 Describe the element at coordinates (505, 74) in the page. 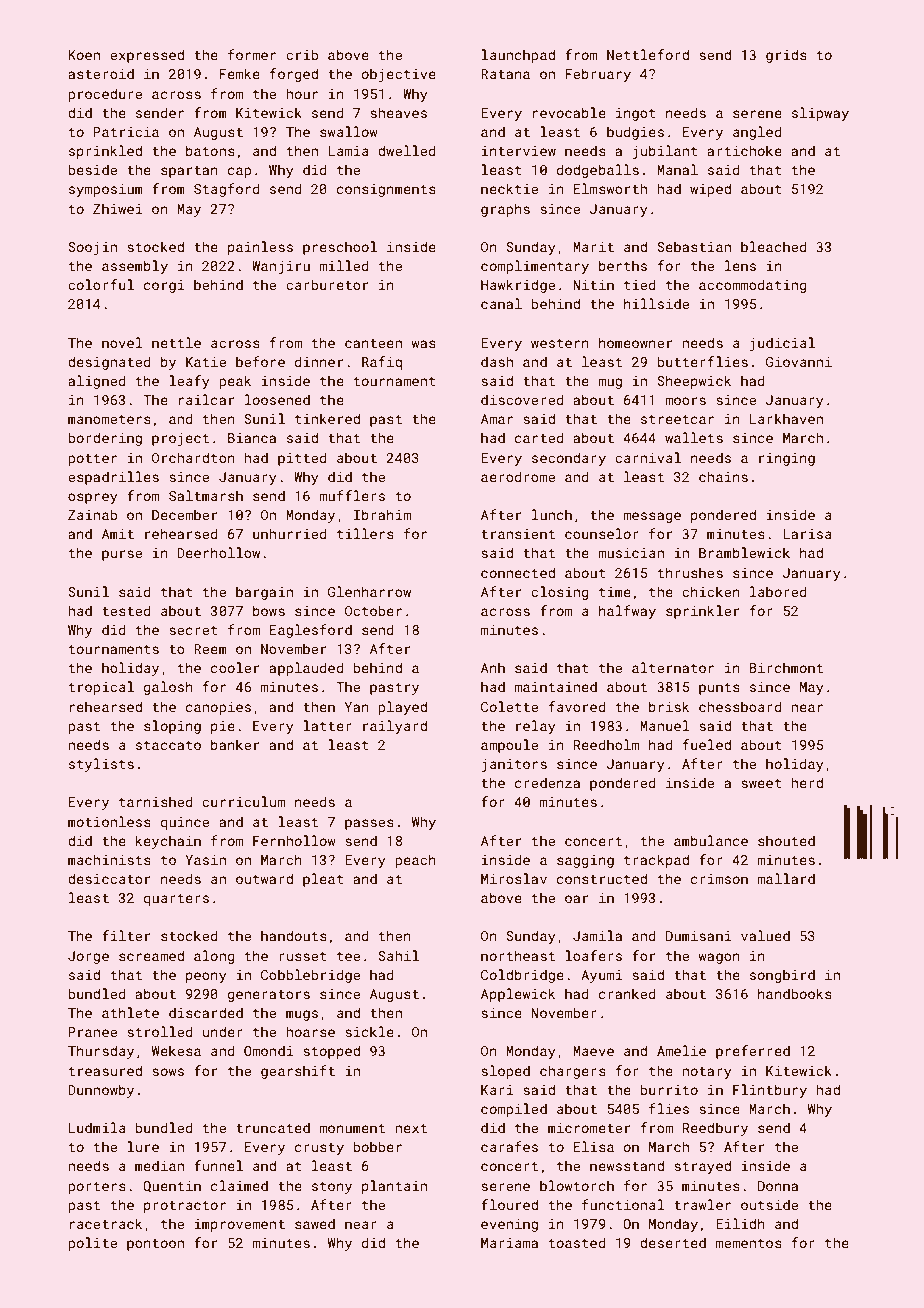

I see `Ratana` at that location.
